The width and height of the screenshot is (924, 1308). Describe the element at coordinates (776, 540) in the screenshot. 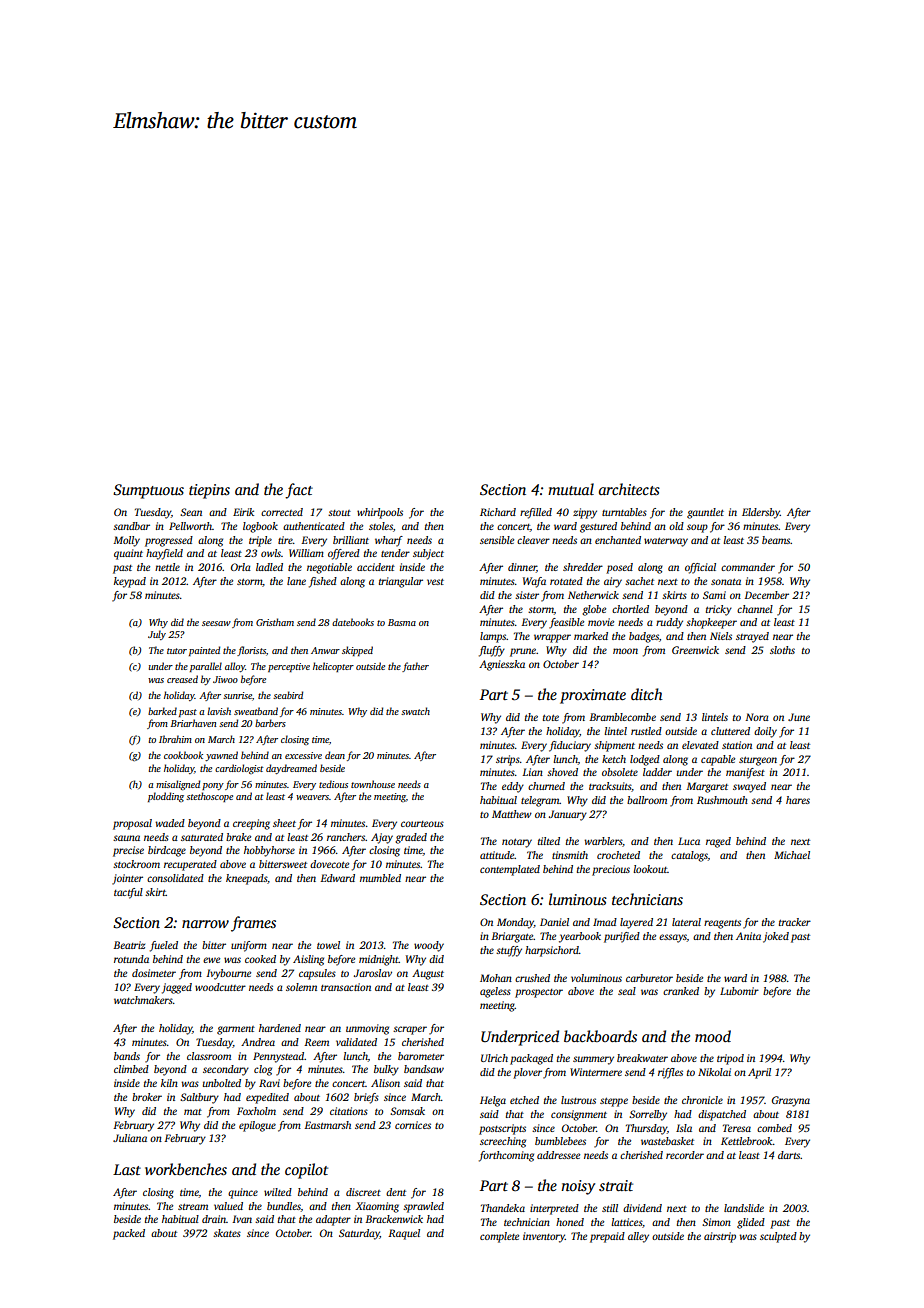

I see `beams` at that location.
